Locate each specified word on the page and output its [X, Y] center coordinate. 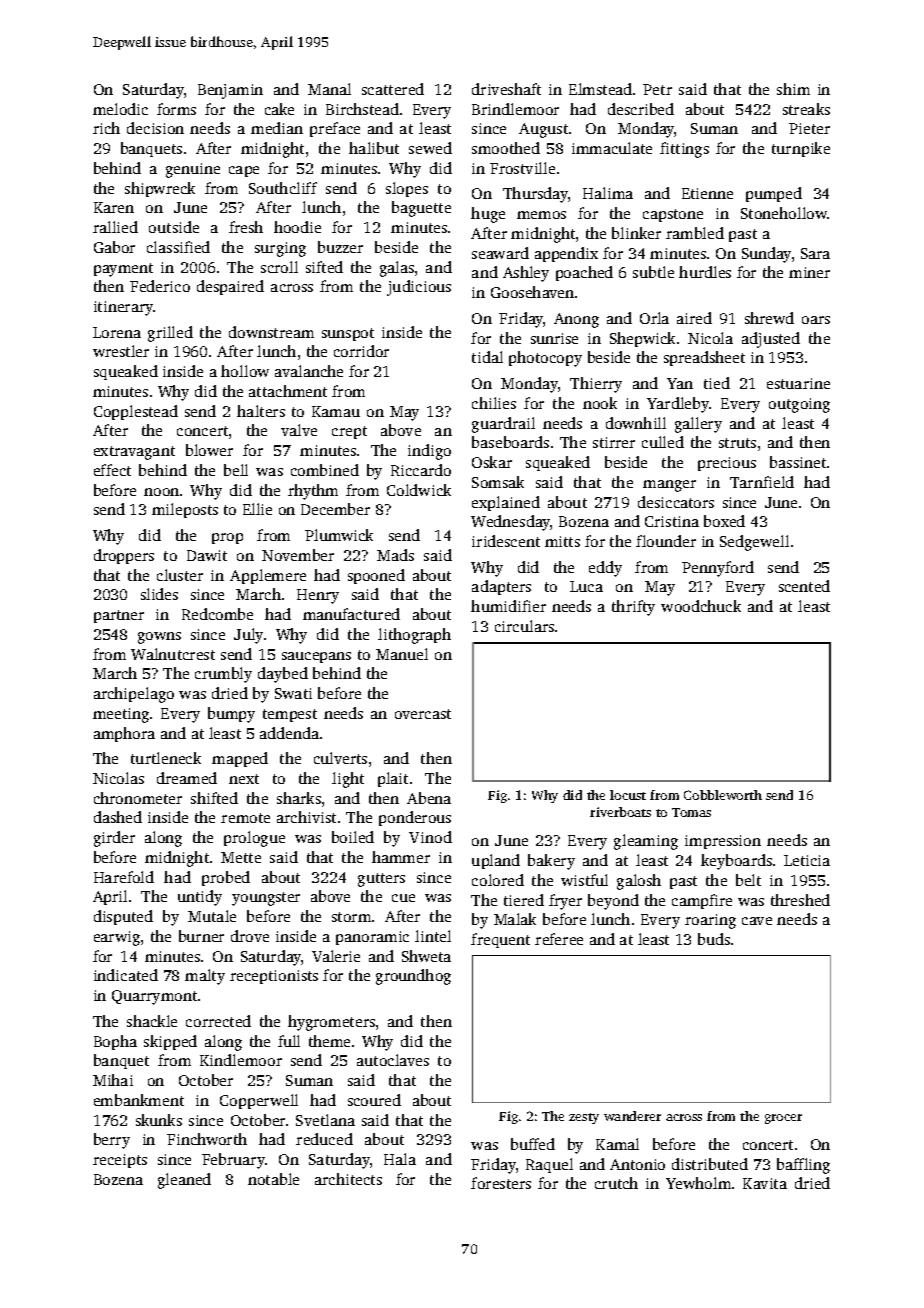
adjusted [771, 340]
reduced [324, 1139]
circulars [524, 626]
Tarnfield [762, 482]
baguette [421, 209]
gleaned [184, 1181]
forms [176, 109]
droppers [124, 556]
